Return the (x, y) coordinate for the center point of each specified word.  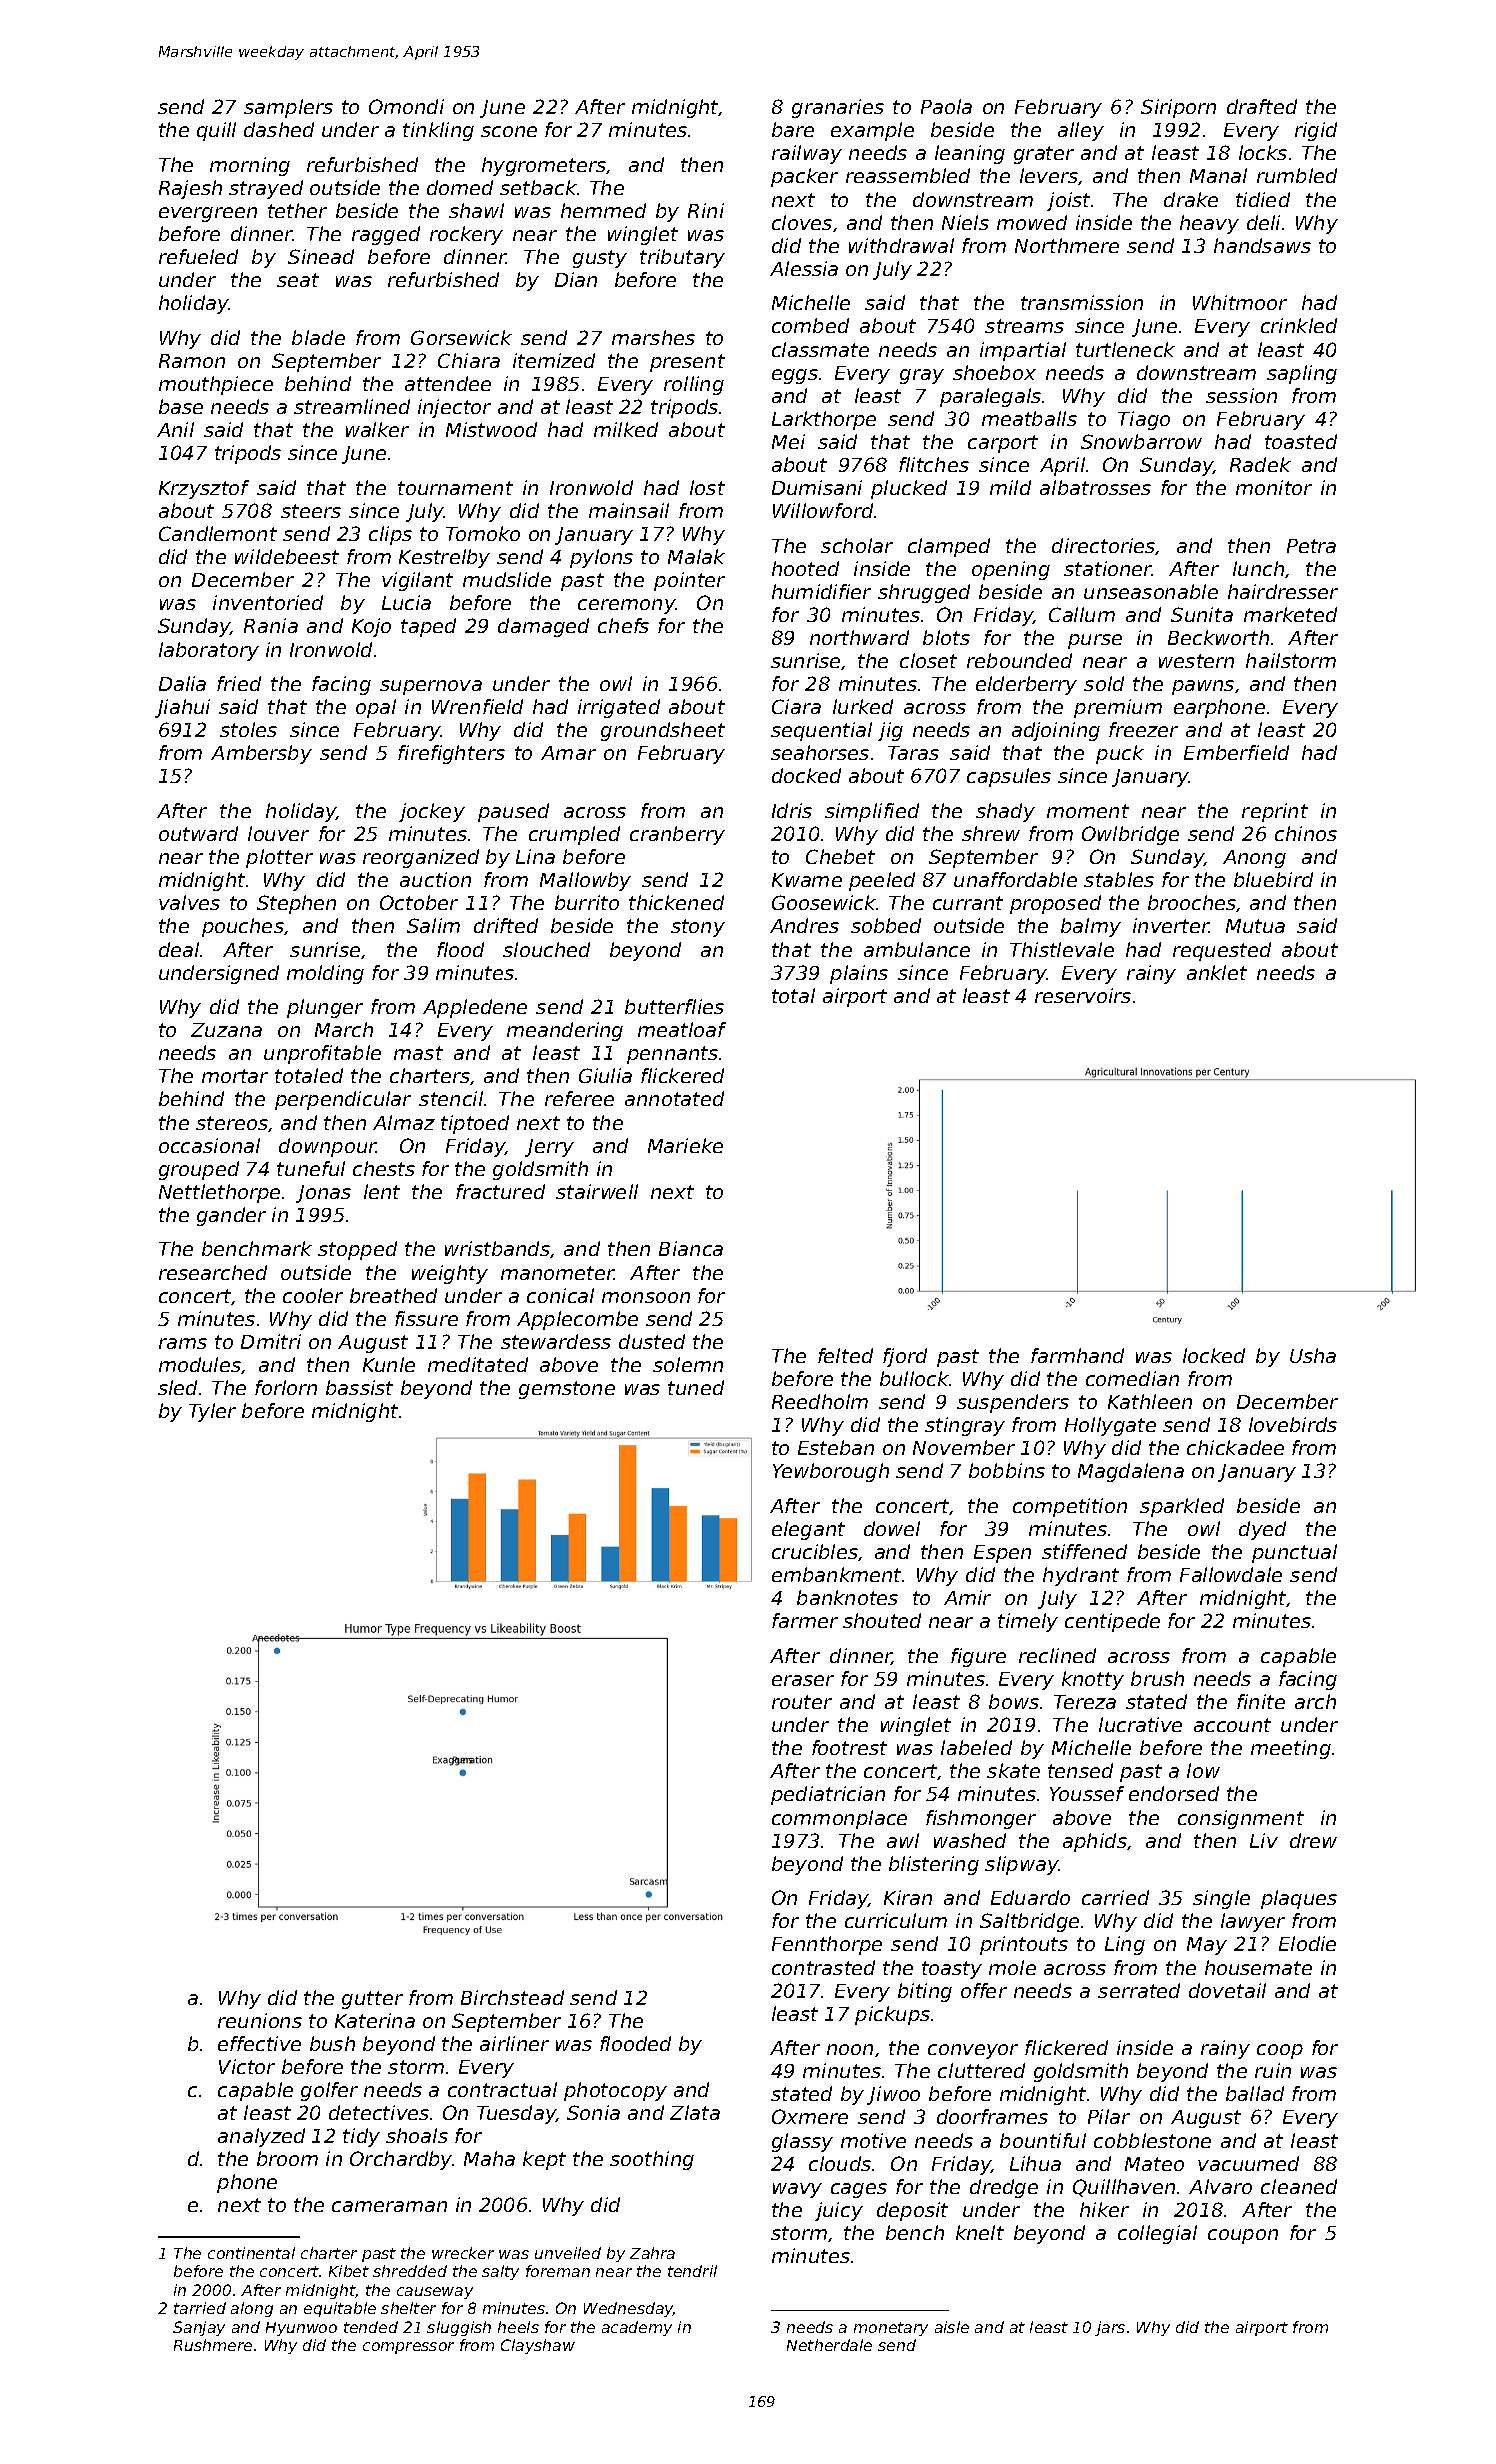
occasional (209, 1145)
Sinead (321, 256)
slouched (546, 949)
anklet (1217, 972)
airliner (514, 2043)
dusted (652, 1341)
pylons (601, 558)
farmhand (1077, 1355)
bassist (359, 1387)
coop (1280, 2051)
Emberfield (1236, 752)
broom (287, 2158)
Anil (175, 429)
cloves (802, 222)
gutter (372, 2000)
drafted (1262, 106)
